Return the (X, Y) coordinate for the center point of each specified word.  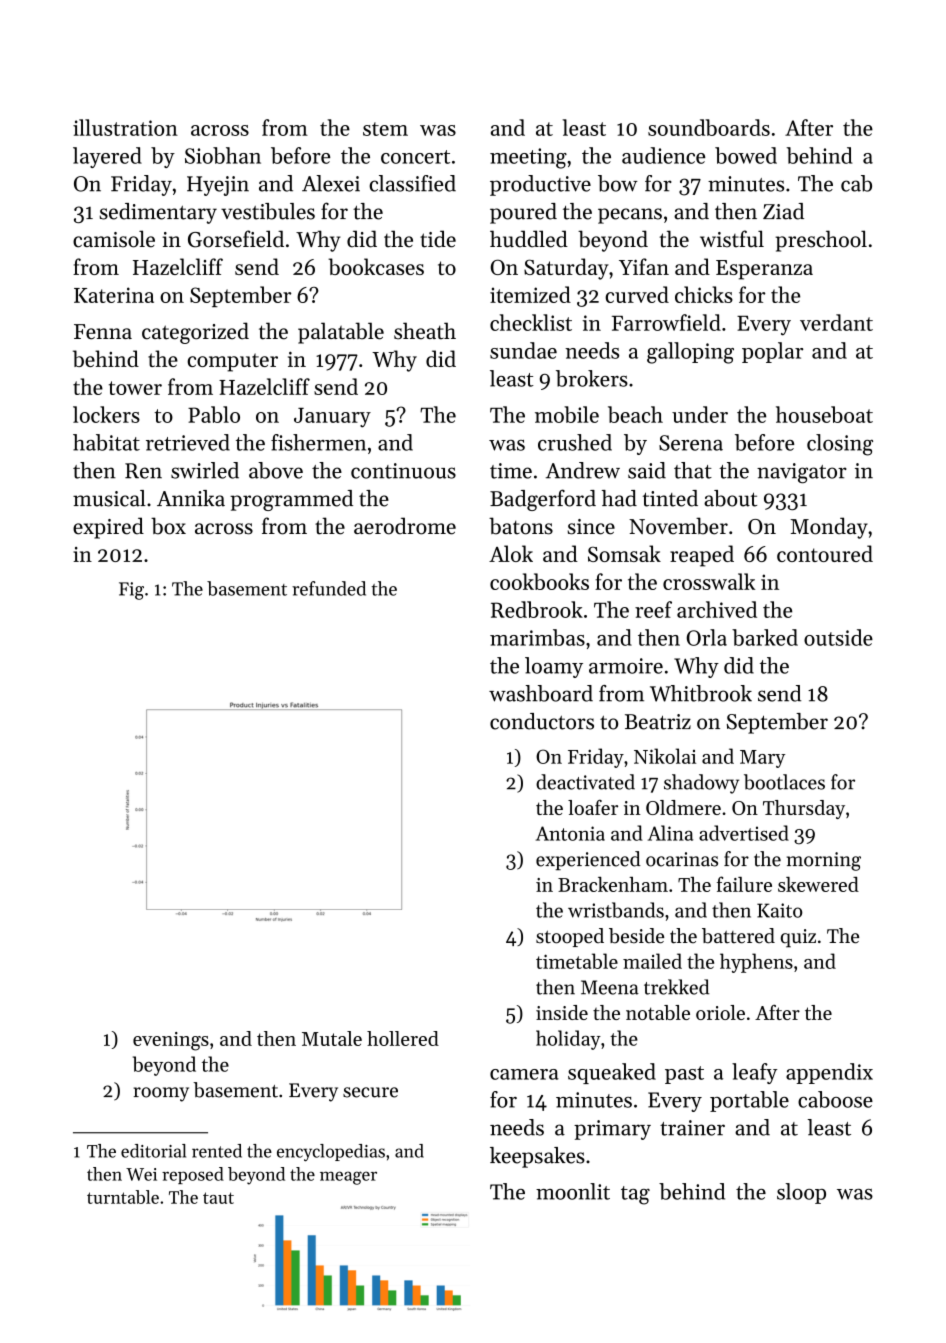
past (684, 1075)
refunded (329, 588)
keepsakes (537, 1157)
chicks (704, 294)
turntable (123, 1197)
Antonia (570, 833)
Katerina (114, 295)
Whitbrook (701, 693)
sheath (425, 331)
